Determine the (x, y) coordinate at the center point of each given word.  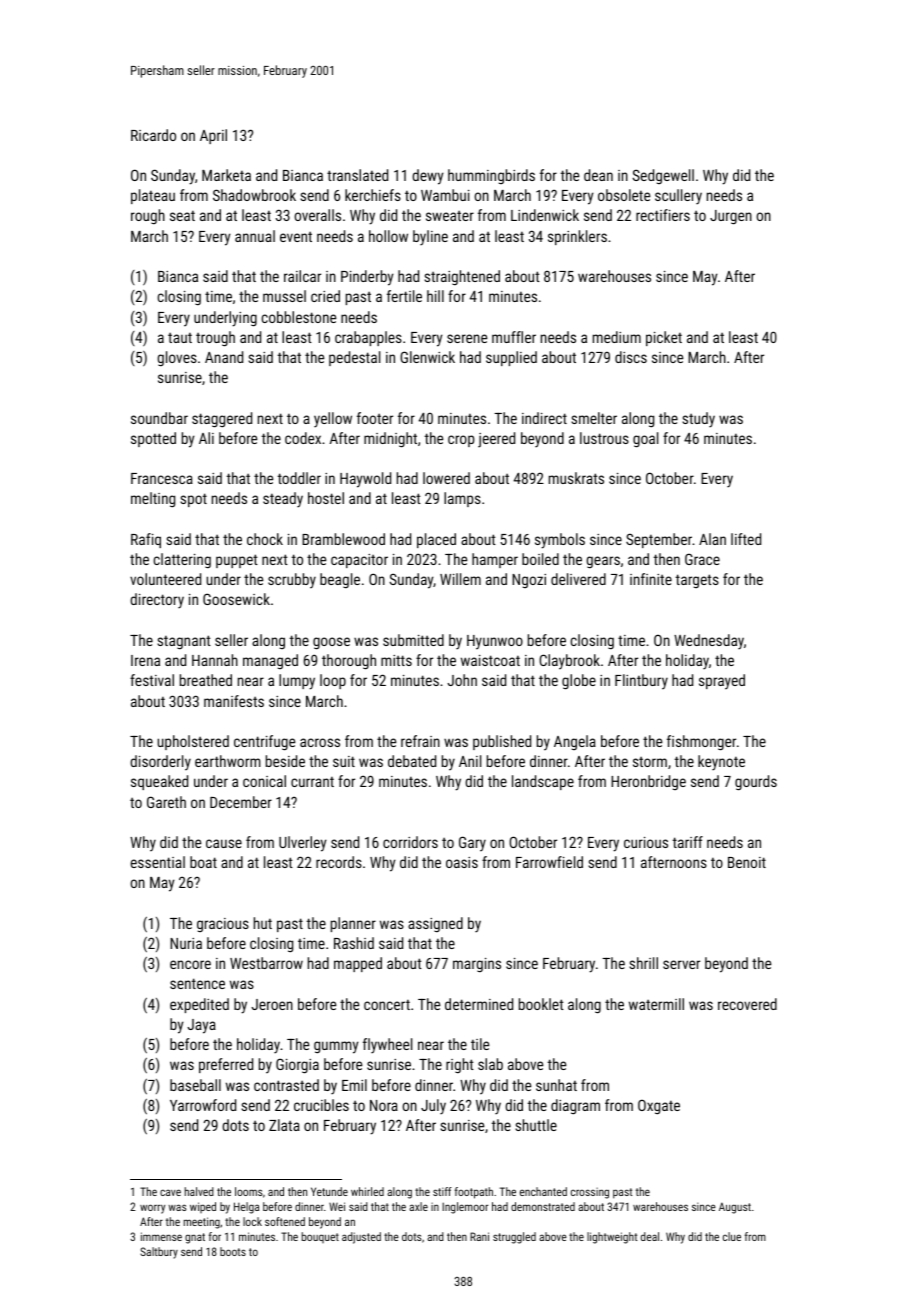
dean (598, 175)
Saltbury (159, 1253)
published (502, 742)
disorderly (160, 763)
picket (664, 338)
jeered (496, 440)
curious (646, 842)
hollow (388, 236)
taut (180, 338)
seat (182, 216)
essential (158, 862)
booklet (541, 1004)
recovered (747, 1004)
